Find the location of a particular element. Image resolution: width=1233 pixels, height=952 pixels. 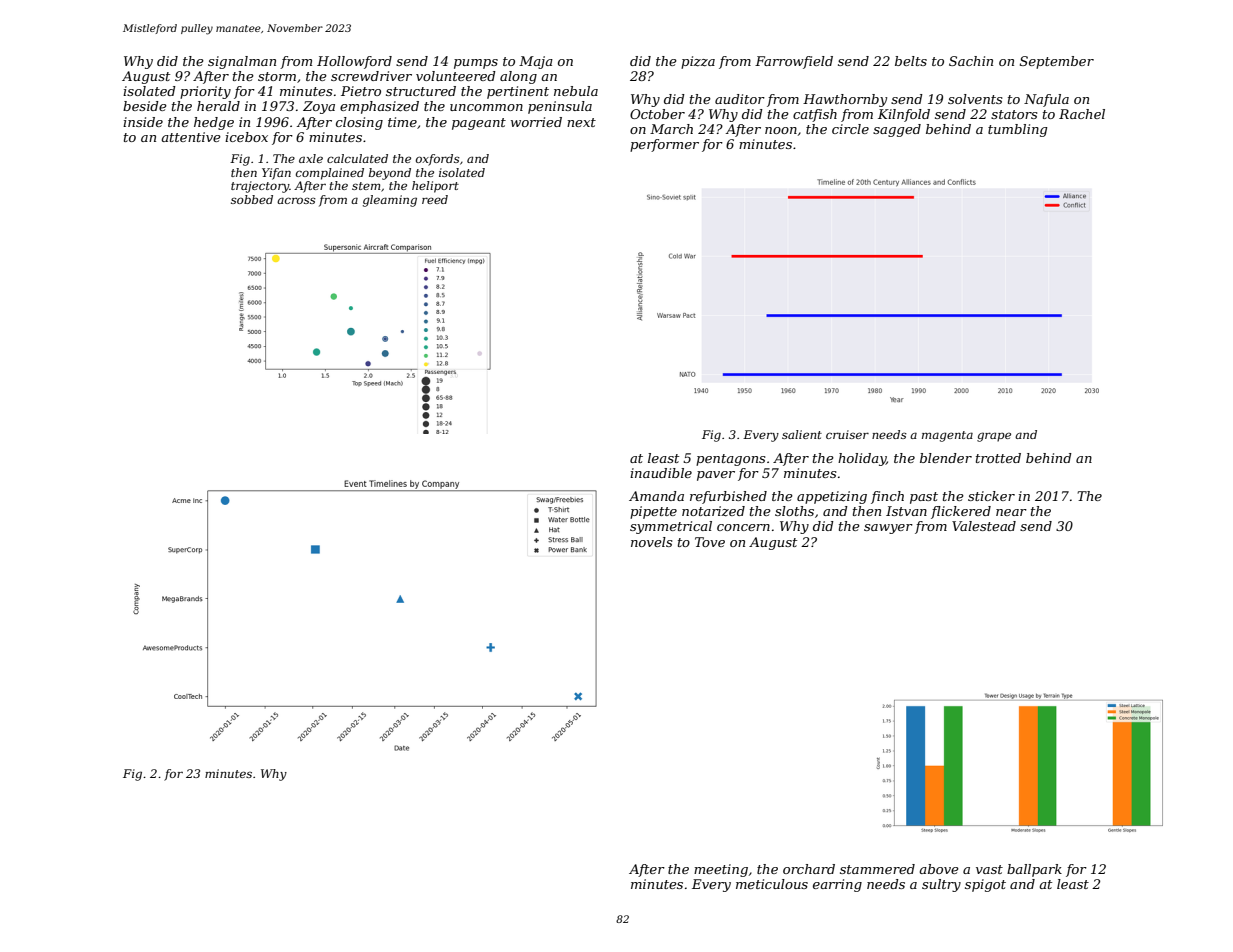

oxfords is located at coordinates (438, 160).
